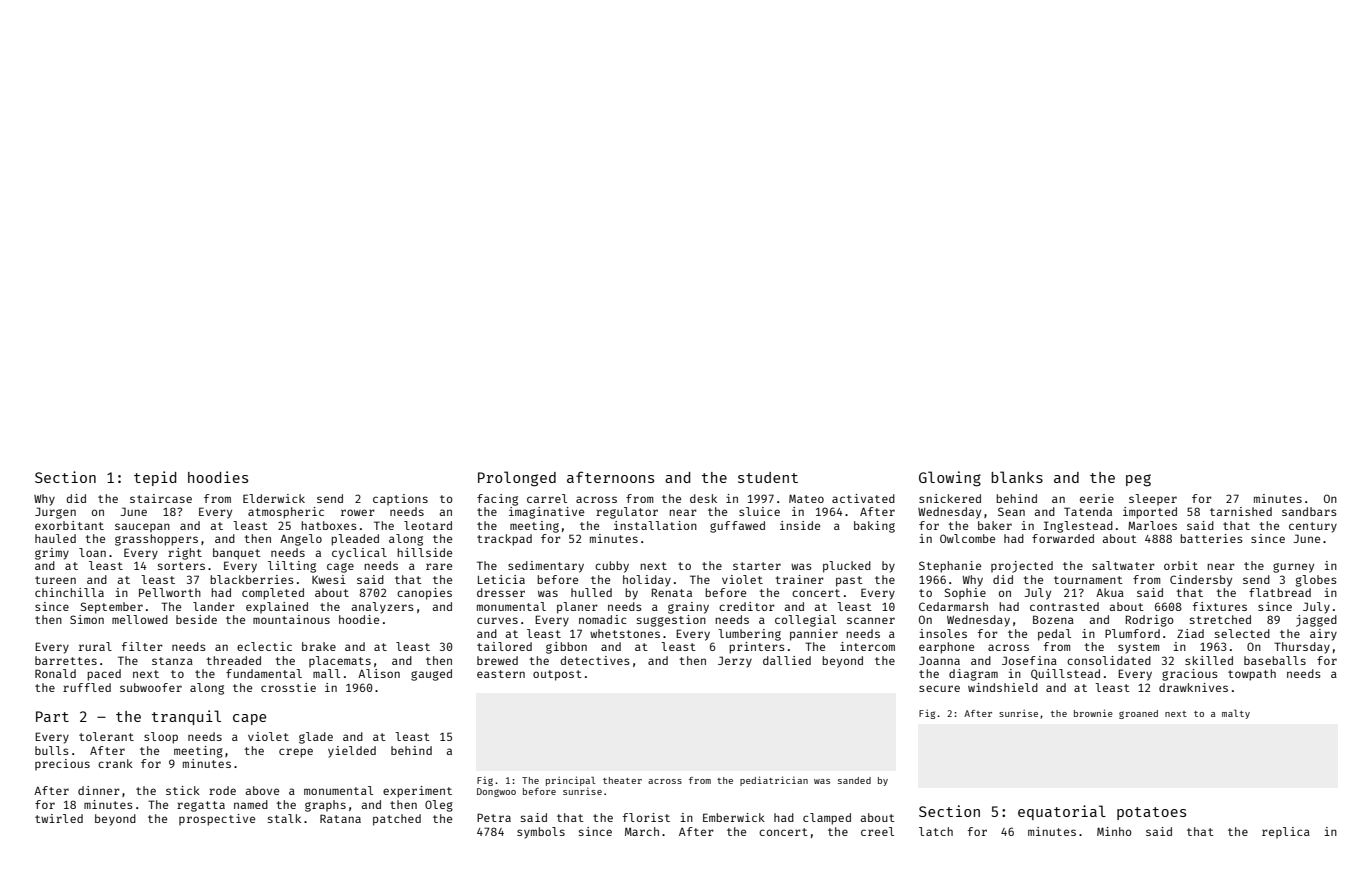  I want to click on chinchilla, so click(69, 592).
